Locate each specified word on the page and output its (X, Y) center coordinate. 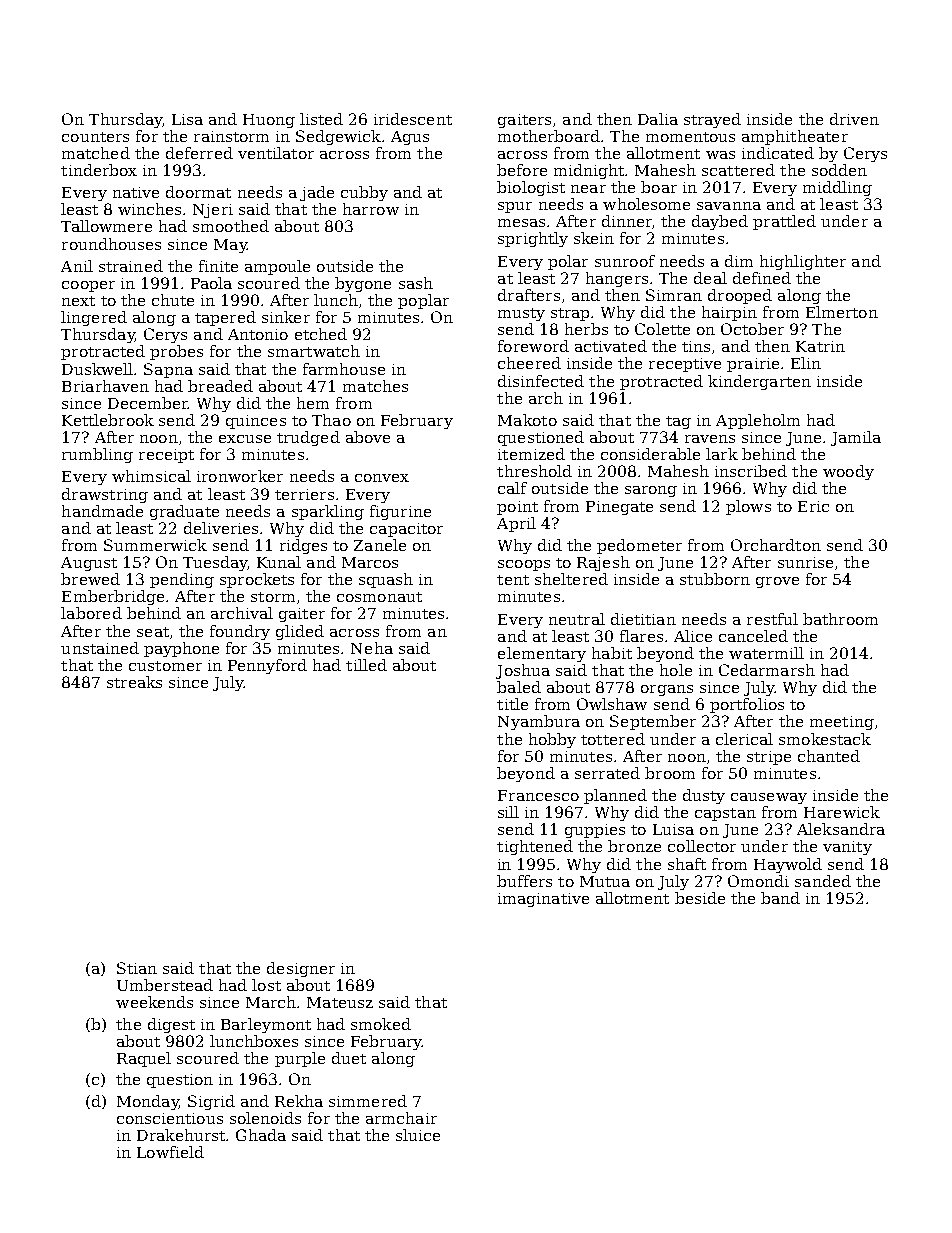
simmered (368, 1101)
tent (513, 580)
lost (266, 985)
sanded (823, 881)
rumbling (97, 455)
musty (521, 314)
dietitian (643, 619)
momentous (690, 137)
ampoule (277, 267)
